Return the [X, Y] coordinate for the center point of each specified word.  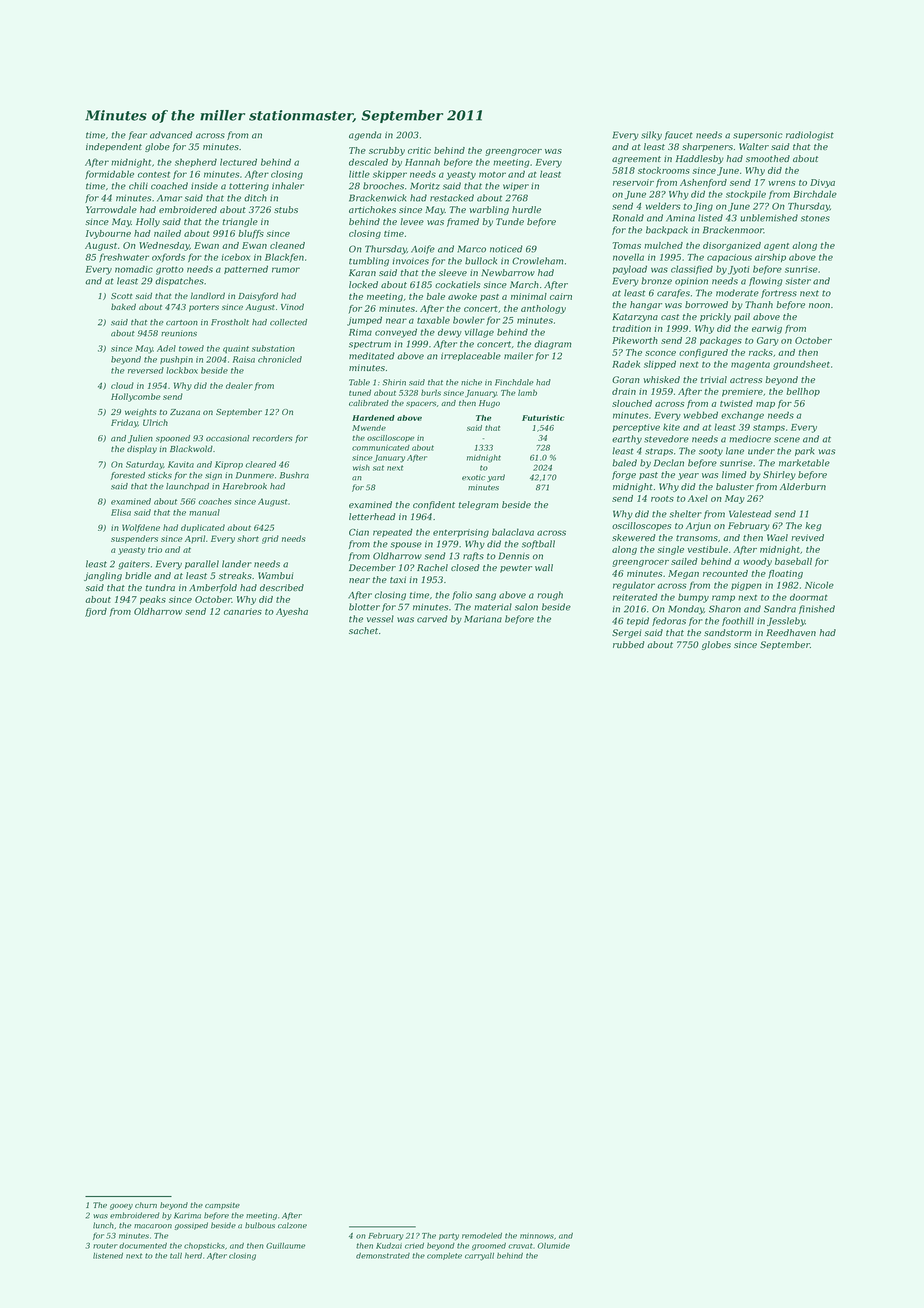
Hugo [489, 404]
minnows [537, 1236]
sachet [363, 630]
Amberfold [213, 588]
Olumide [553, 1246]
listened [108, 1256]
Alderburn [803, 486]
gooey [121, 1207]
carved [432, 619]
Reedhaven [791, 632]
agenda [365, 136]
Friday [124, 423]
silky [651, 136]
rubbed [628, 644]
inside [204, 186]
